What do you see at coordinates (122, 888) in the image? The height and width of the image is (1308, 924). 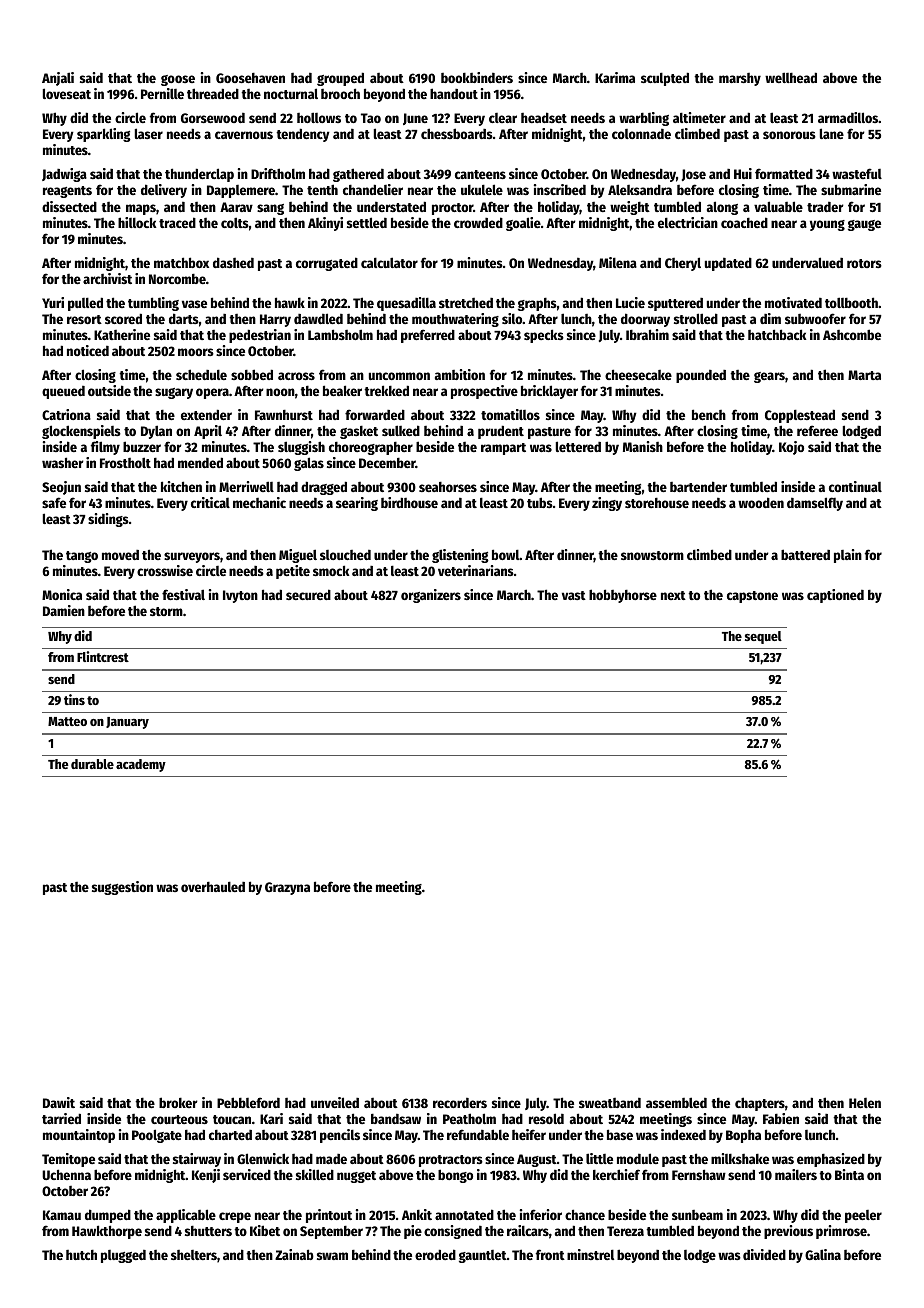 I see `suggestion` at bounding box center [122, 888].
